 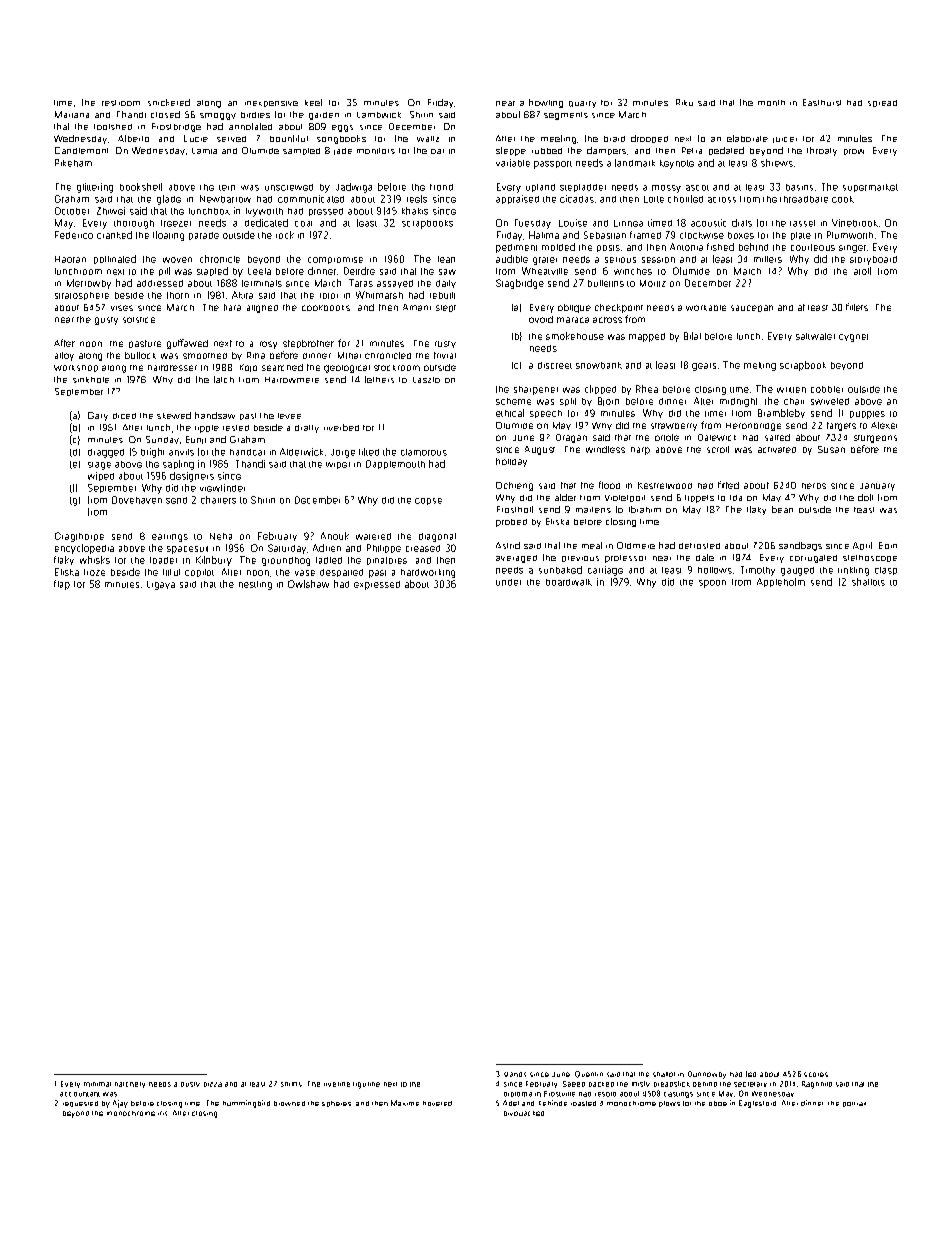 What do you see at coordinates (822, 102) in the page?
I see `Easthurst` at bounding box center [822, 102].
